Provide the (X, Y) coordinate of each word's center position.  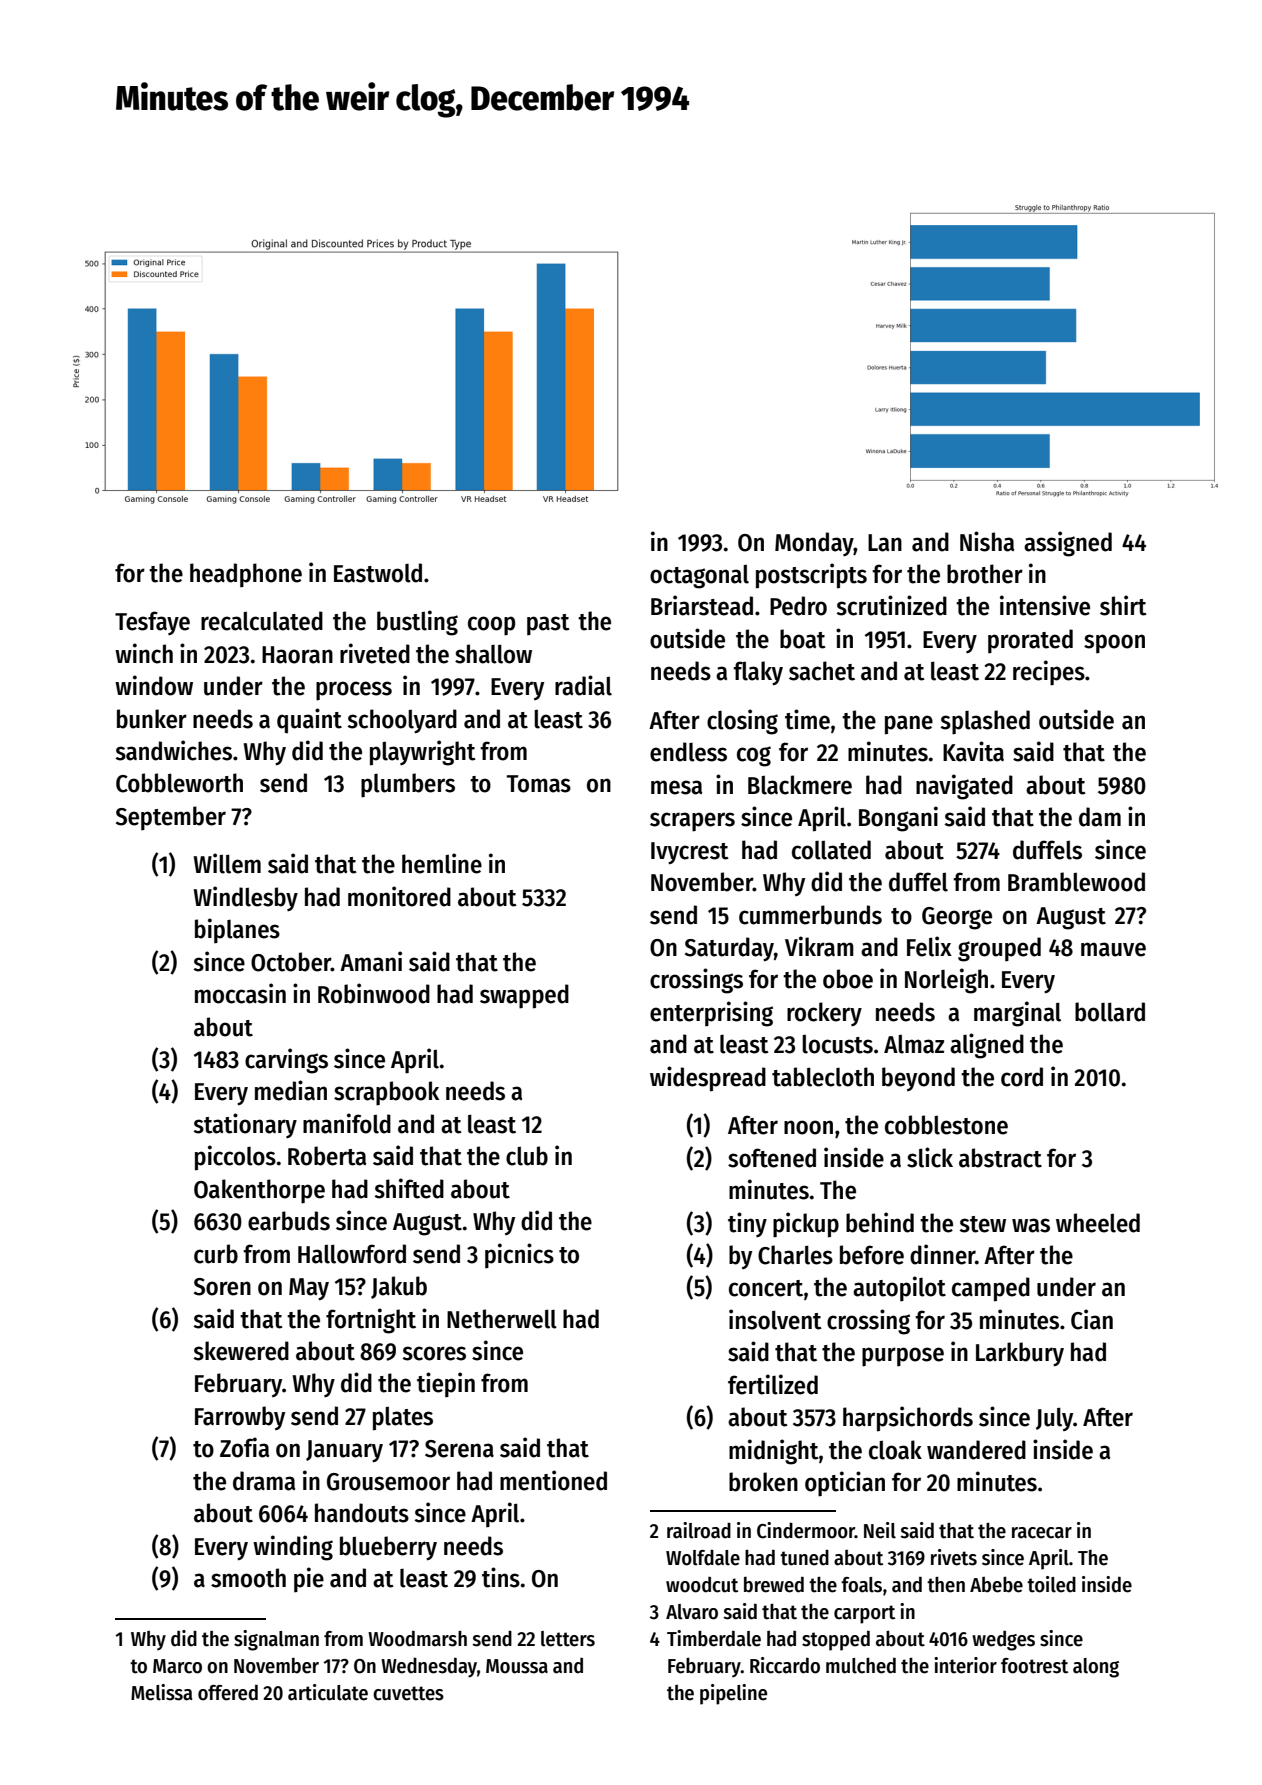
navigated (964, 787)
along (1096, 1668)
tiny (747, 1224)
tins (501, 1577)
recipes (1049, 673)
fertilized (773, 1384)
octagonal (699, 577)
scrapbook (386, 1093)
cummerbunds (810, 915)
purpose (903, 1357)
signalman (276, 1640)
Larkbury (1020, 1354)
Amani (371, 961)
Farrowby (240, 1418)
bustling (417, 623)
